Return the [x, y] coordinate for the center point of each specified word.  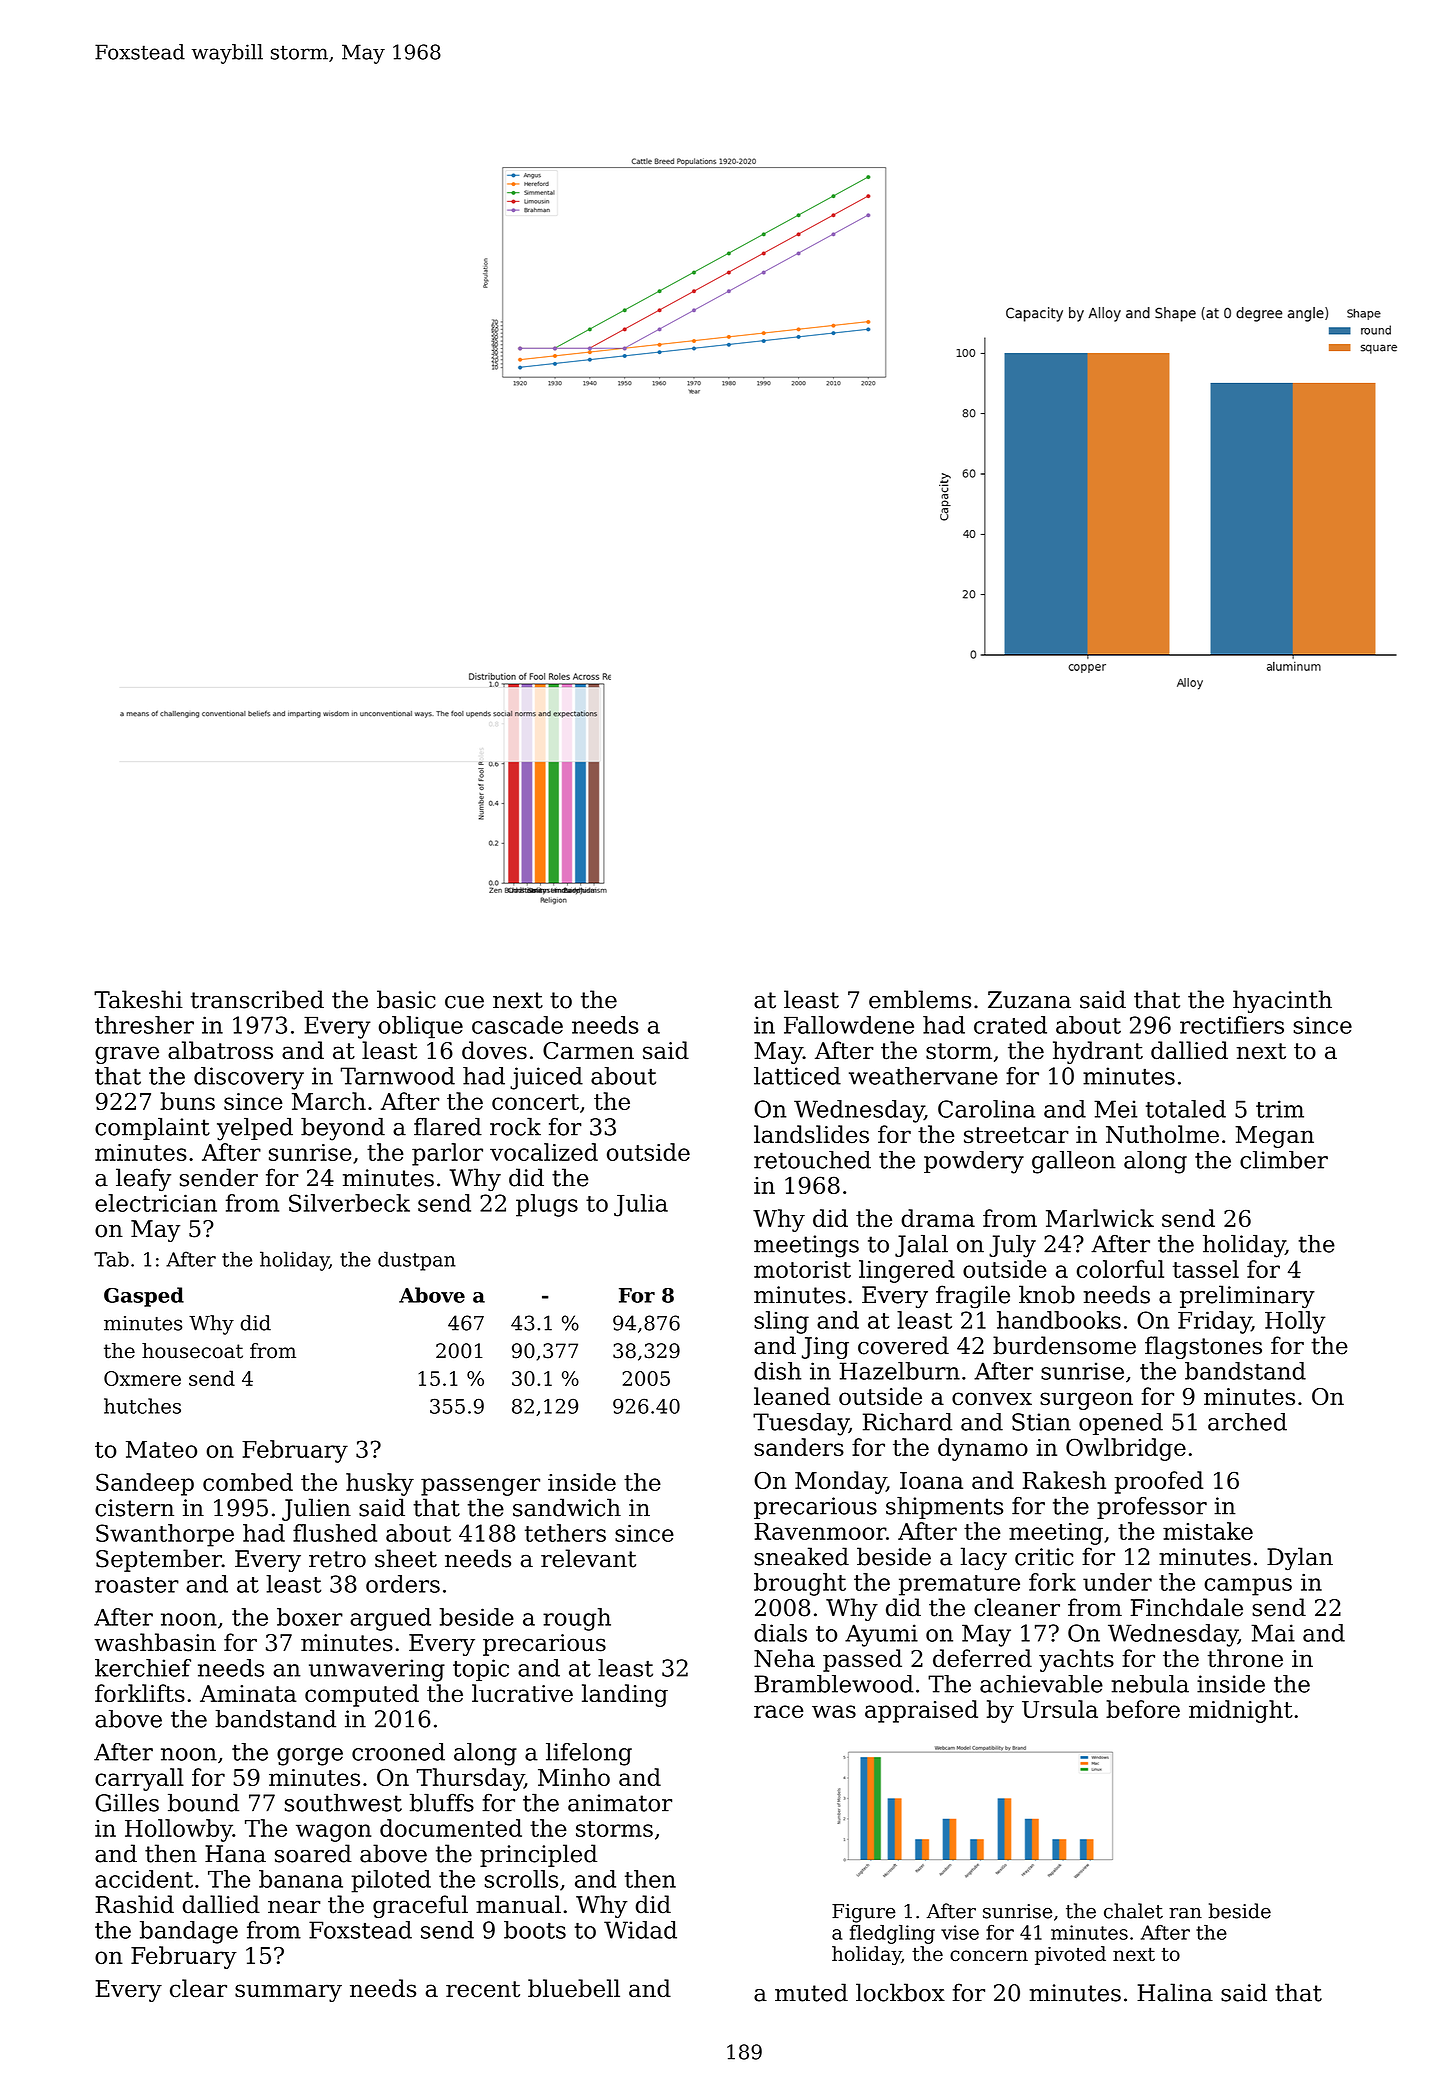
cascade [517, 1025]
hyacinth [1282, 1001]
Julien [316, 1509]
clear [198, 1988]
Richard [907, 1422]
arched [1247, 1422]
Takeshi [138, 999]
